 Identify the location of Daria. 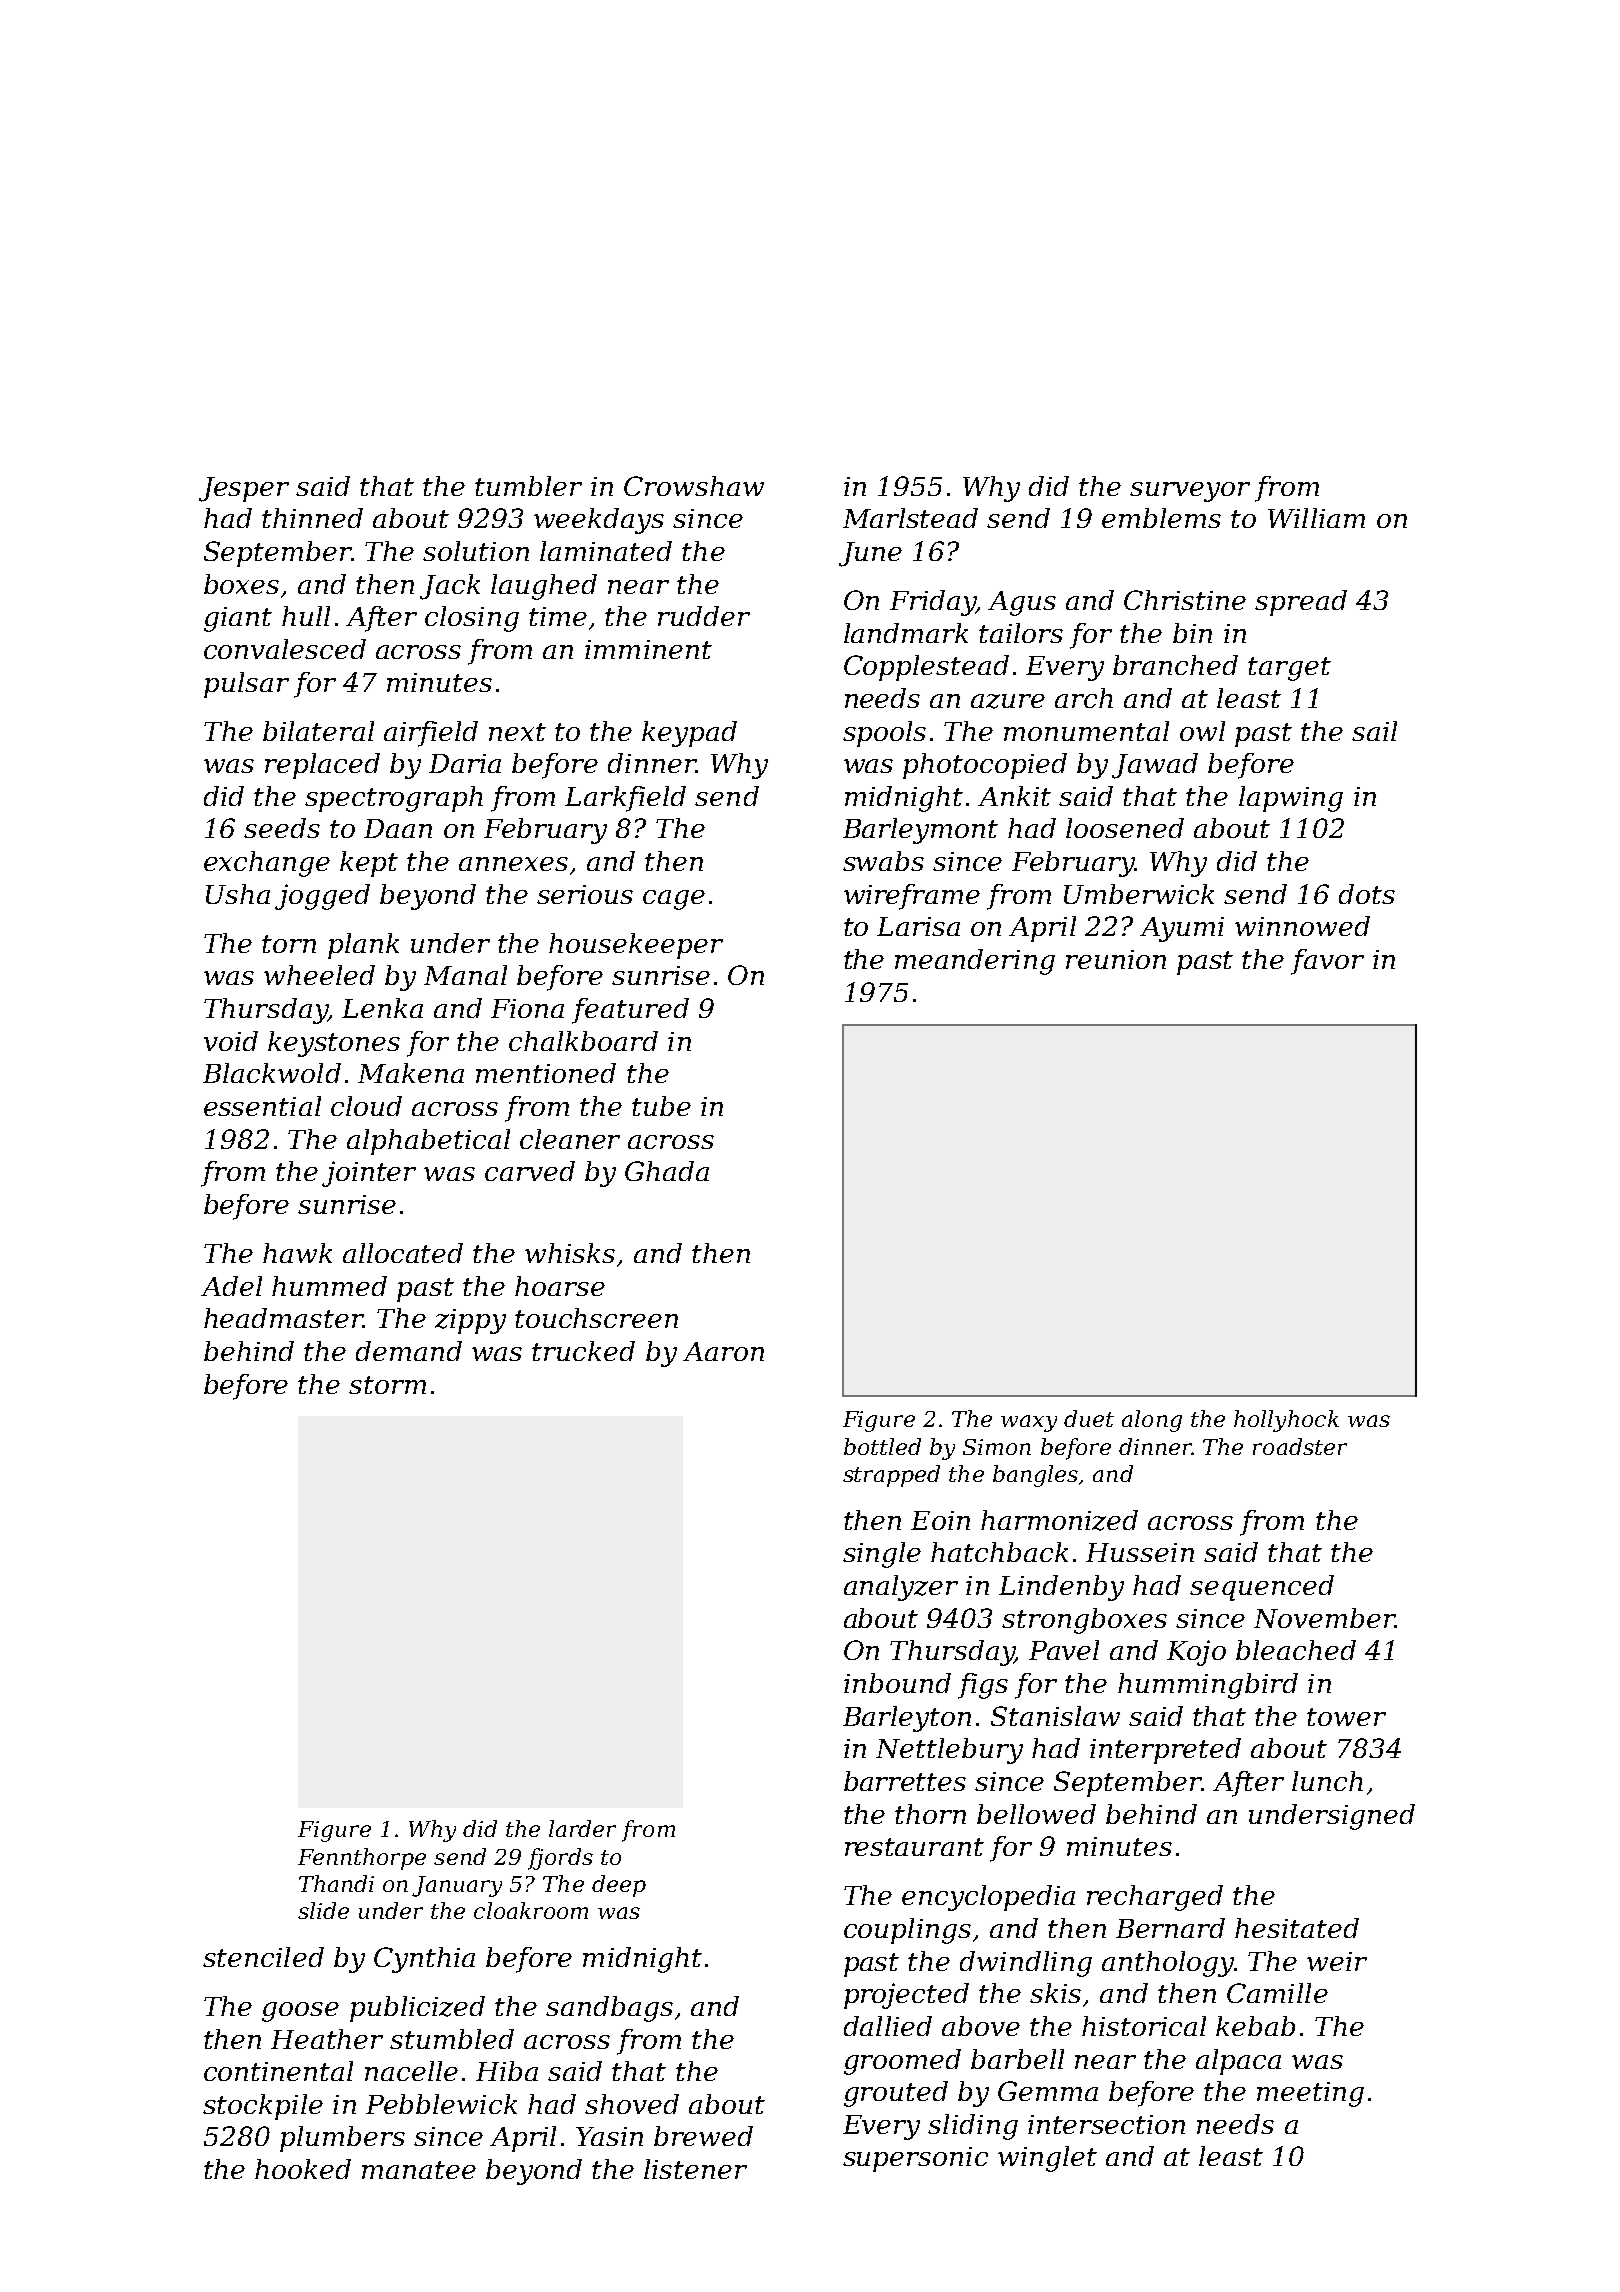
(465, 763).
